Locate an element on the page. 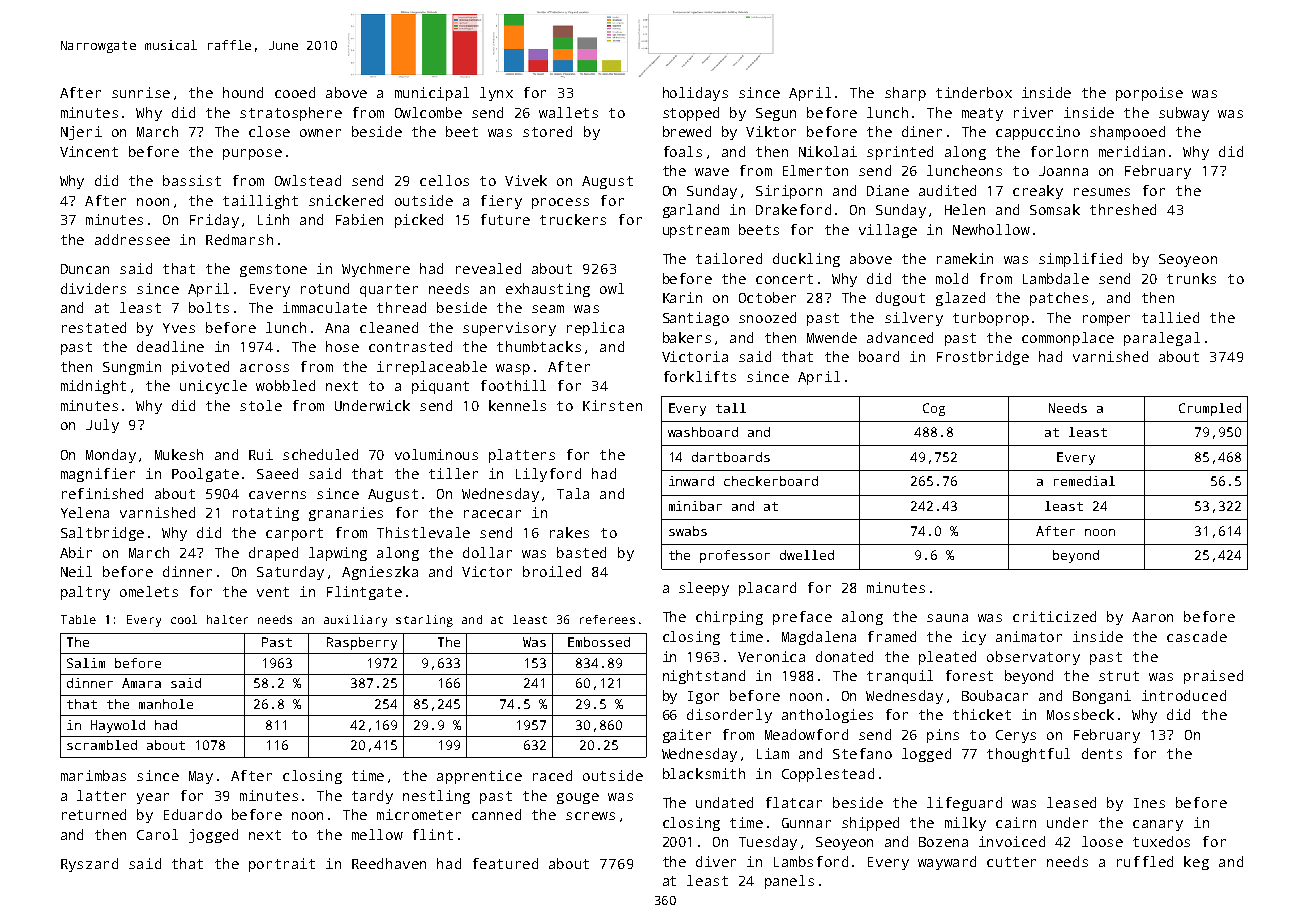 Image resolution: width=1308 pixels, height=924 pixels. Nikolai is located at coordinates (828, 151).
